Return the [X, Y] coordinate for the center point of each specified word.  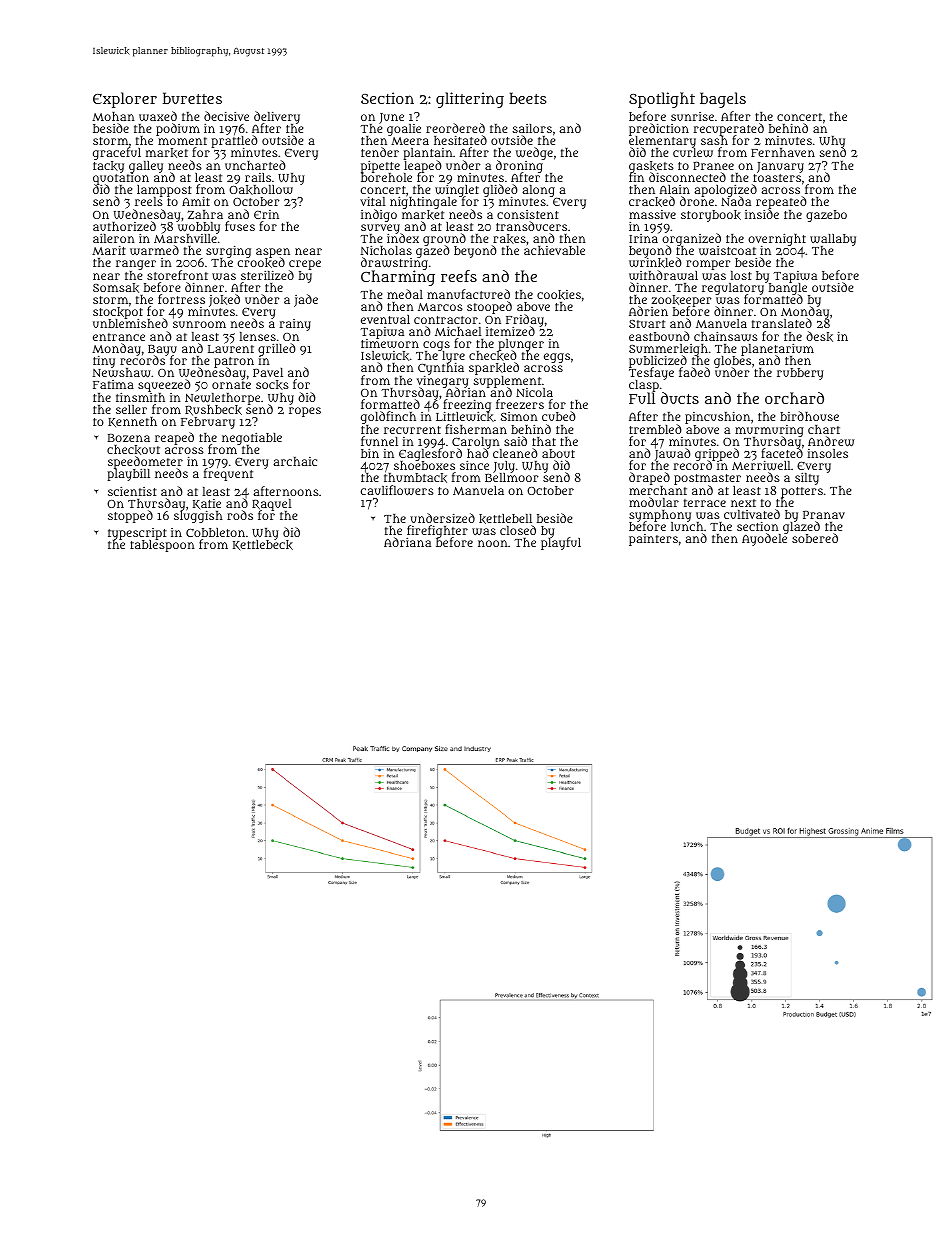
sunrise [692, 116]
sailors [532, 128]
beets [527, 98]
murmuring [769, 431]
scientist [132, 491]
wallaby [833, 240]
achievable [554, 250]
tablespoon [162, 546]
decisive [226, 116]
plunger [521, 345]
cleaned [515, 453]
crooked [261, 263]
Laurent [231, 349]
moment [182, 141]
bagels [723, 100]
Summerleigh [668, 350]
